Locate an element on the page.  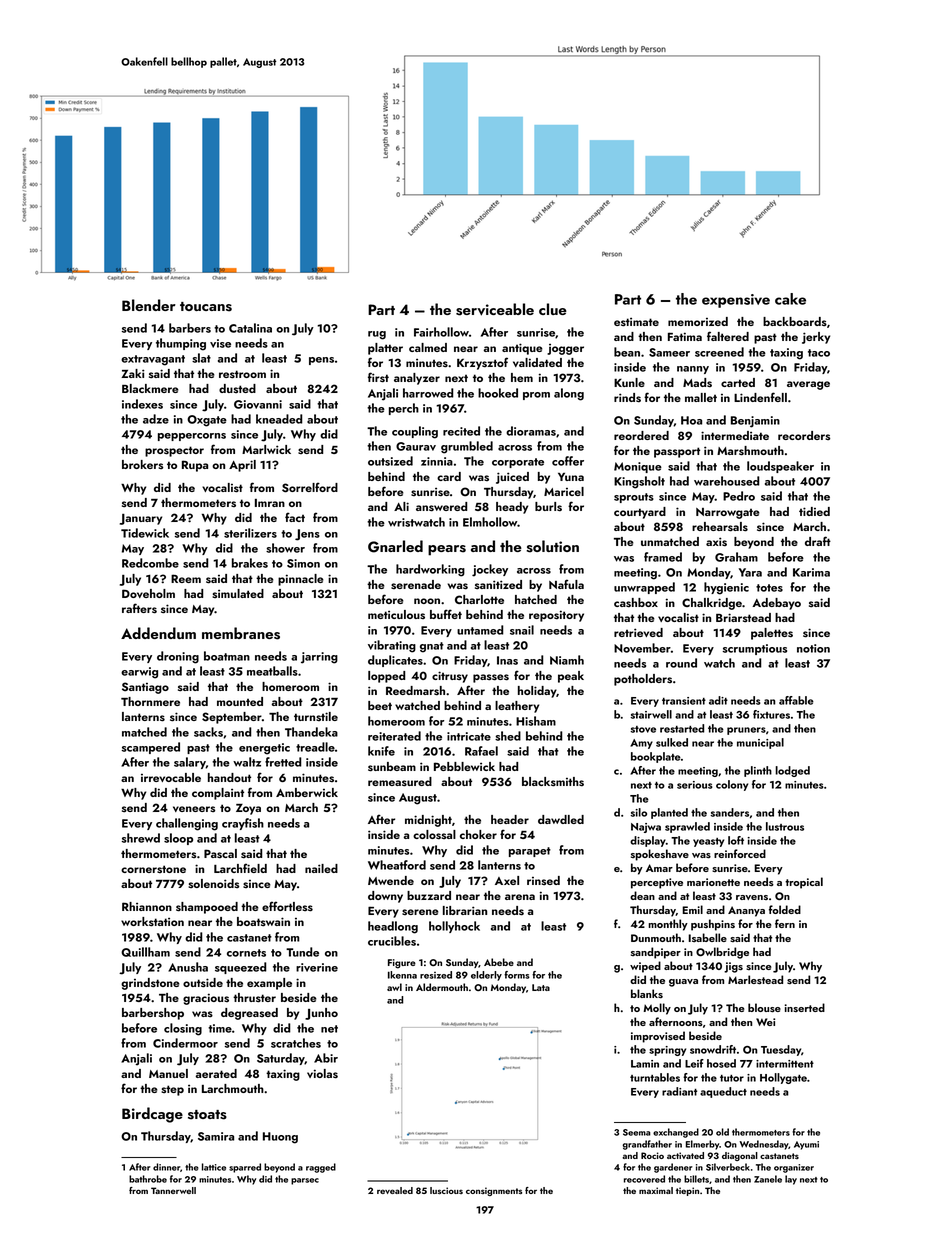
folded is located at coordinates (785, 909).
